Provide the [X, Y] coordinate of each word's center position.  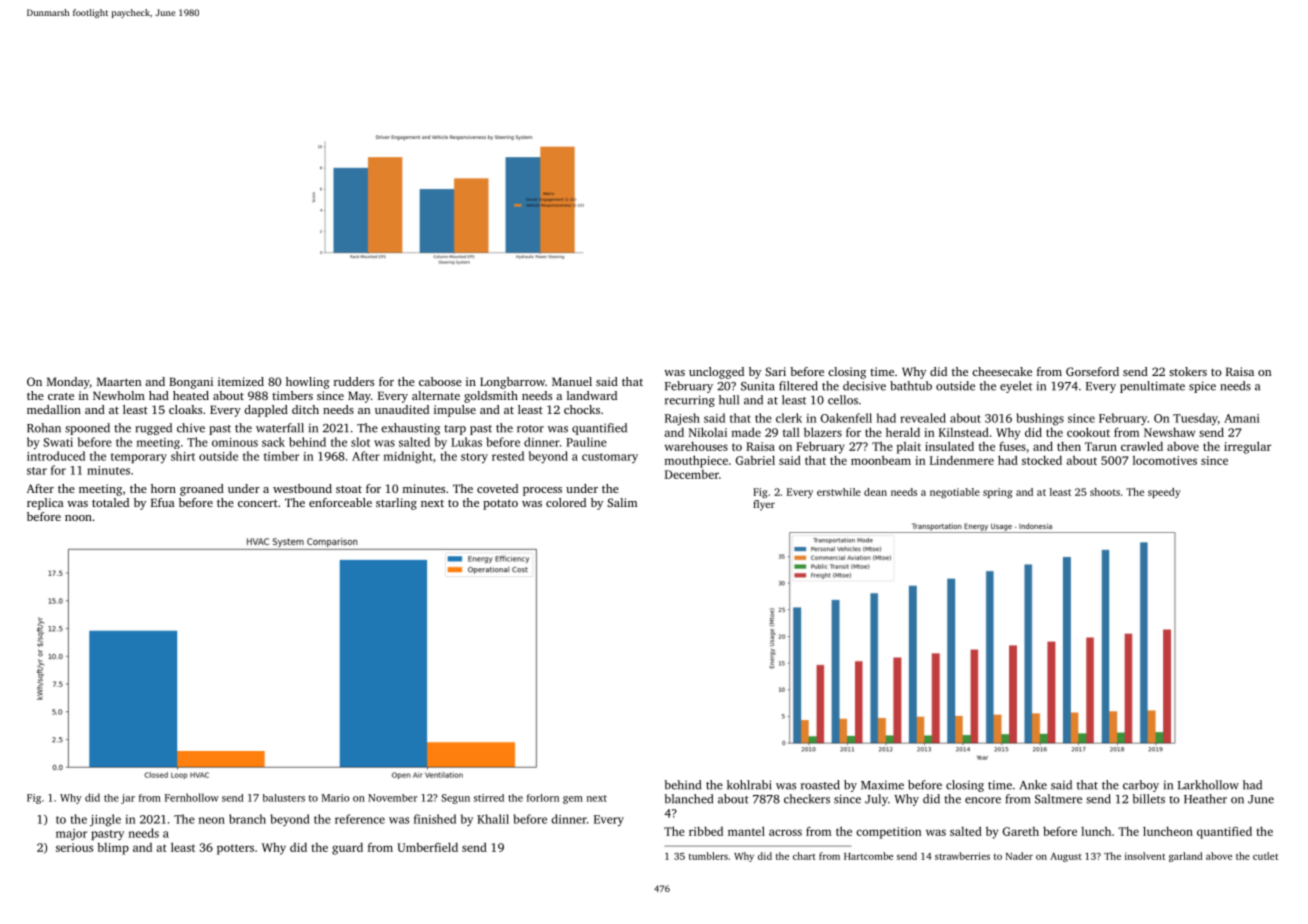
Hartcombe [868, 856]
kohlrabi [749, 785]
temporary [139, 458]
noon [78, 518]
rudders [354, 381]
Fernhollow [192, 797]
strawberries [962, 856]
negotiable [955, 493]
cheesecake [1002, 371]
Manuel [572, 381]
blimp [113, 849]
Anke [1033, 785]
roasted [820, 785]
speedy [1164, 493]
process [542, 491]
